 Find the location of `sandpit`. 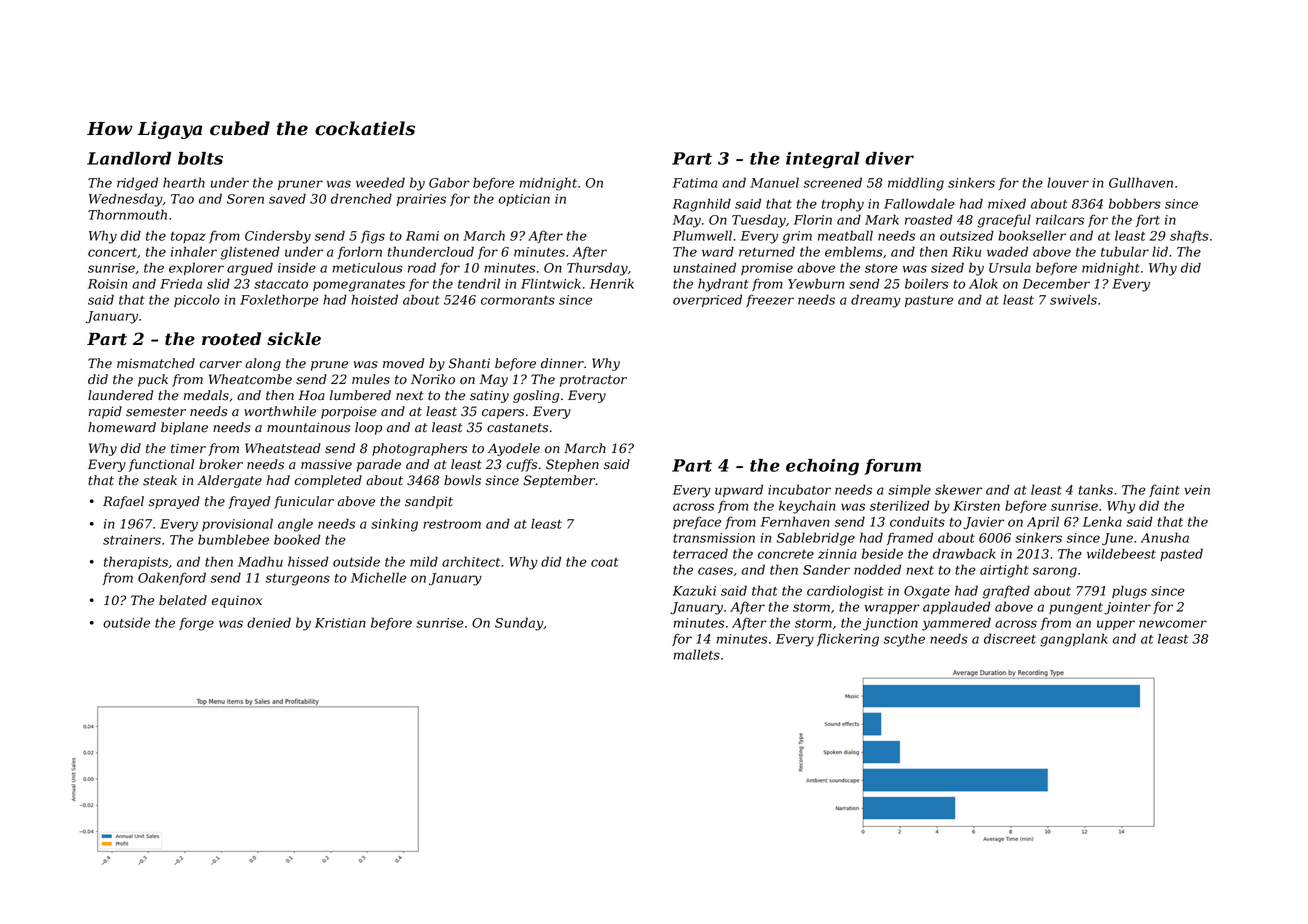

sandpit is located at coordinates (429, 502).
